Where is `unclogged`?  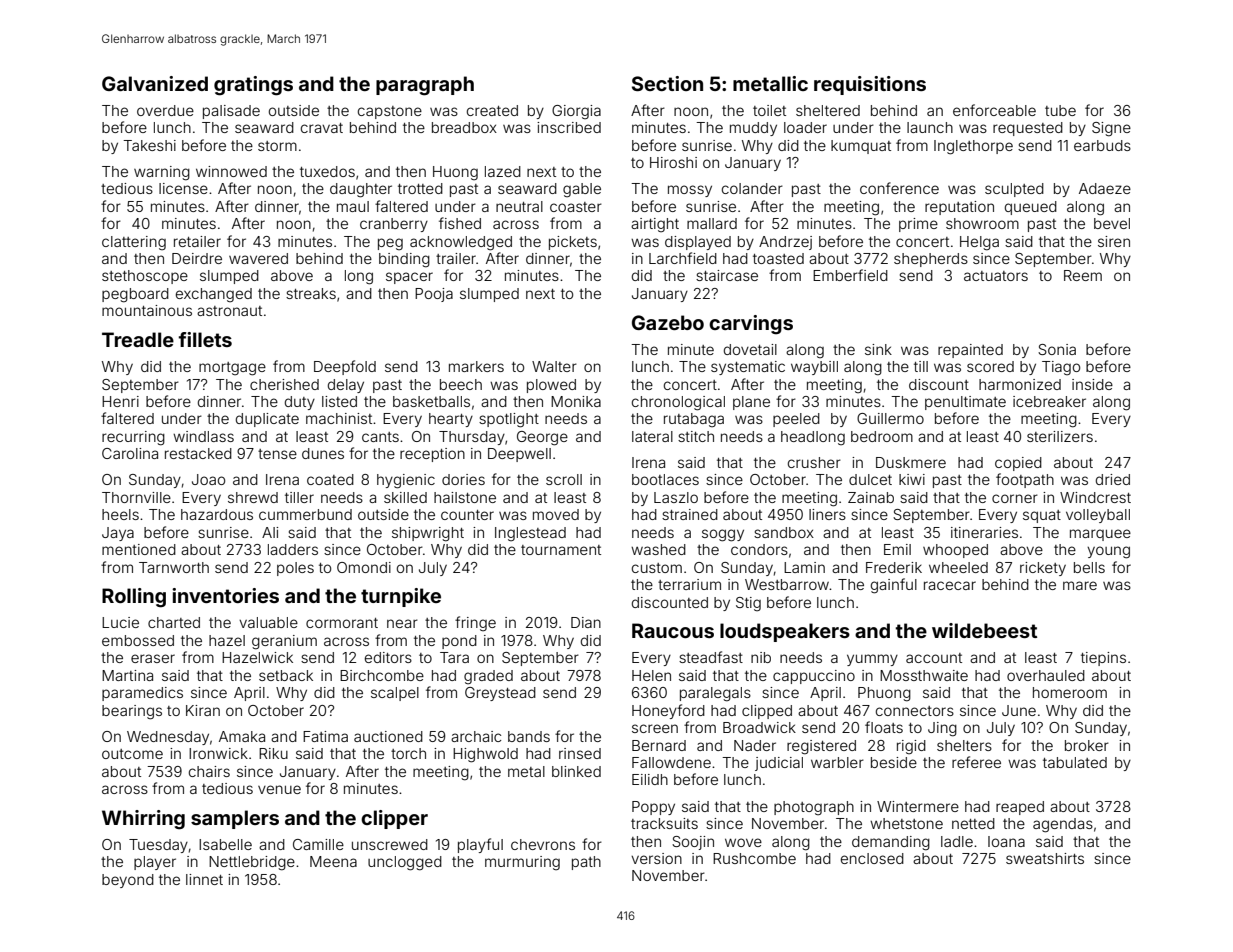
unclogged is located at coordinates (405, 863).
